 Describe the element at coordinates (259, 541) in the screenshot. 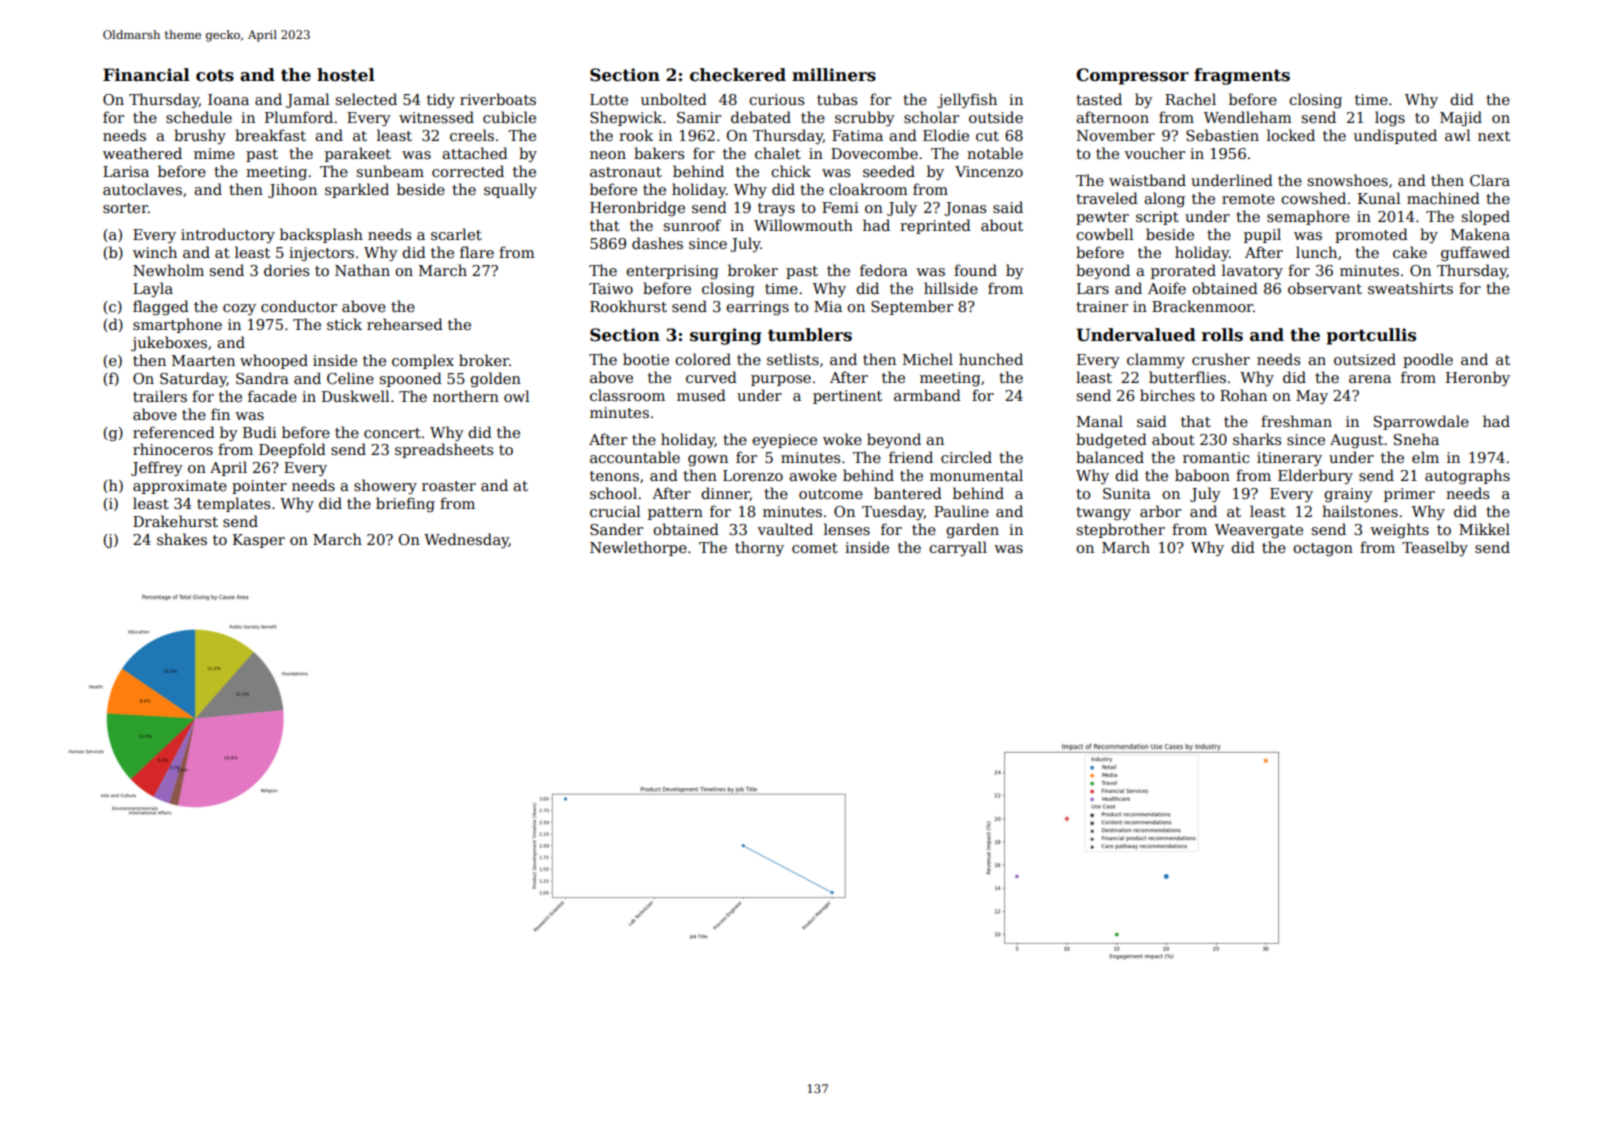

I see `Kasper` at that location.
